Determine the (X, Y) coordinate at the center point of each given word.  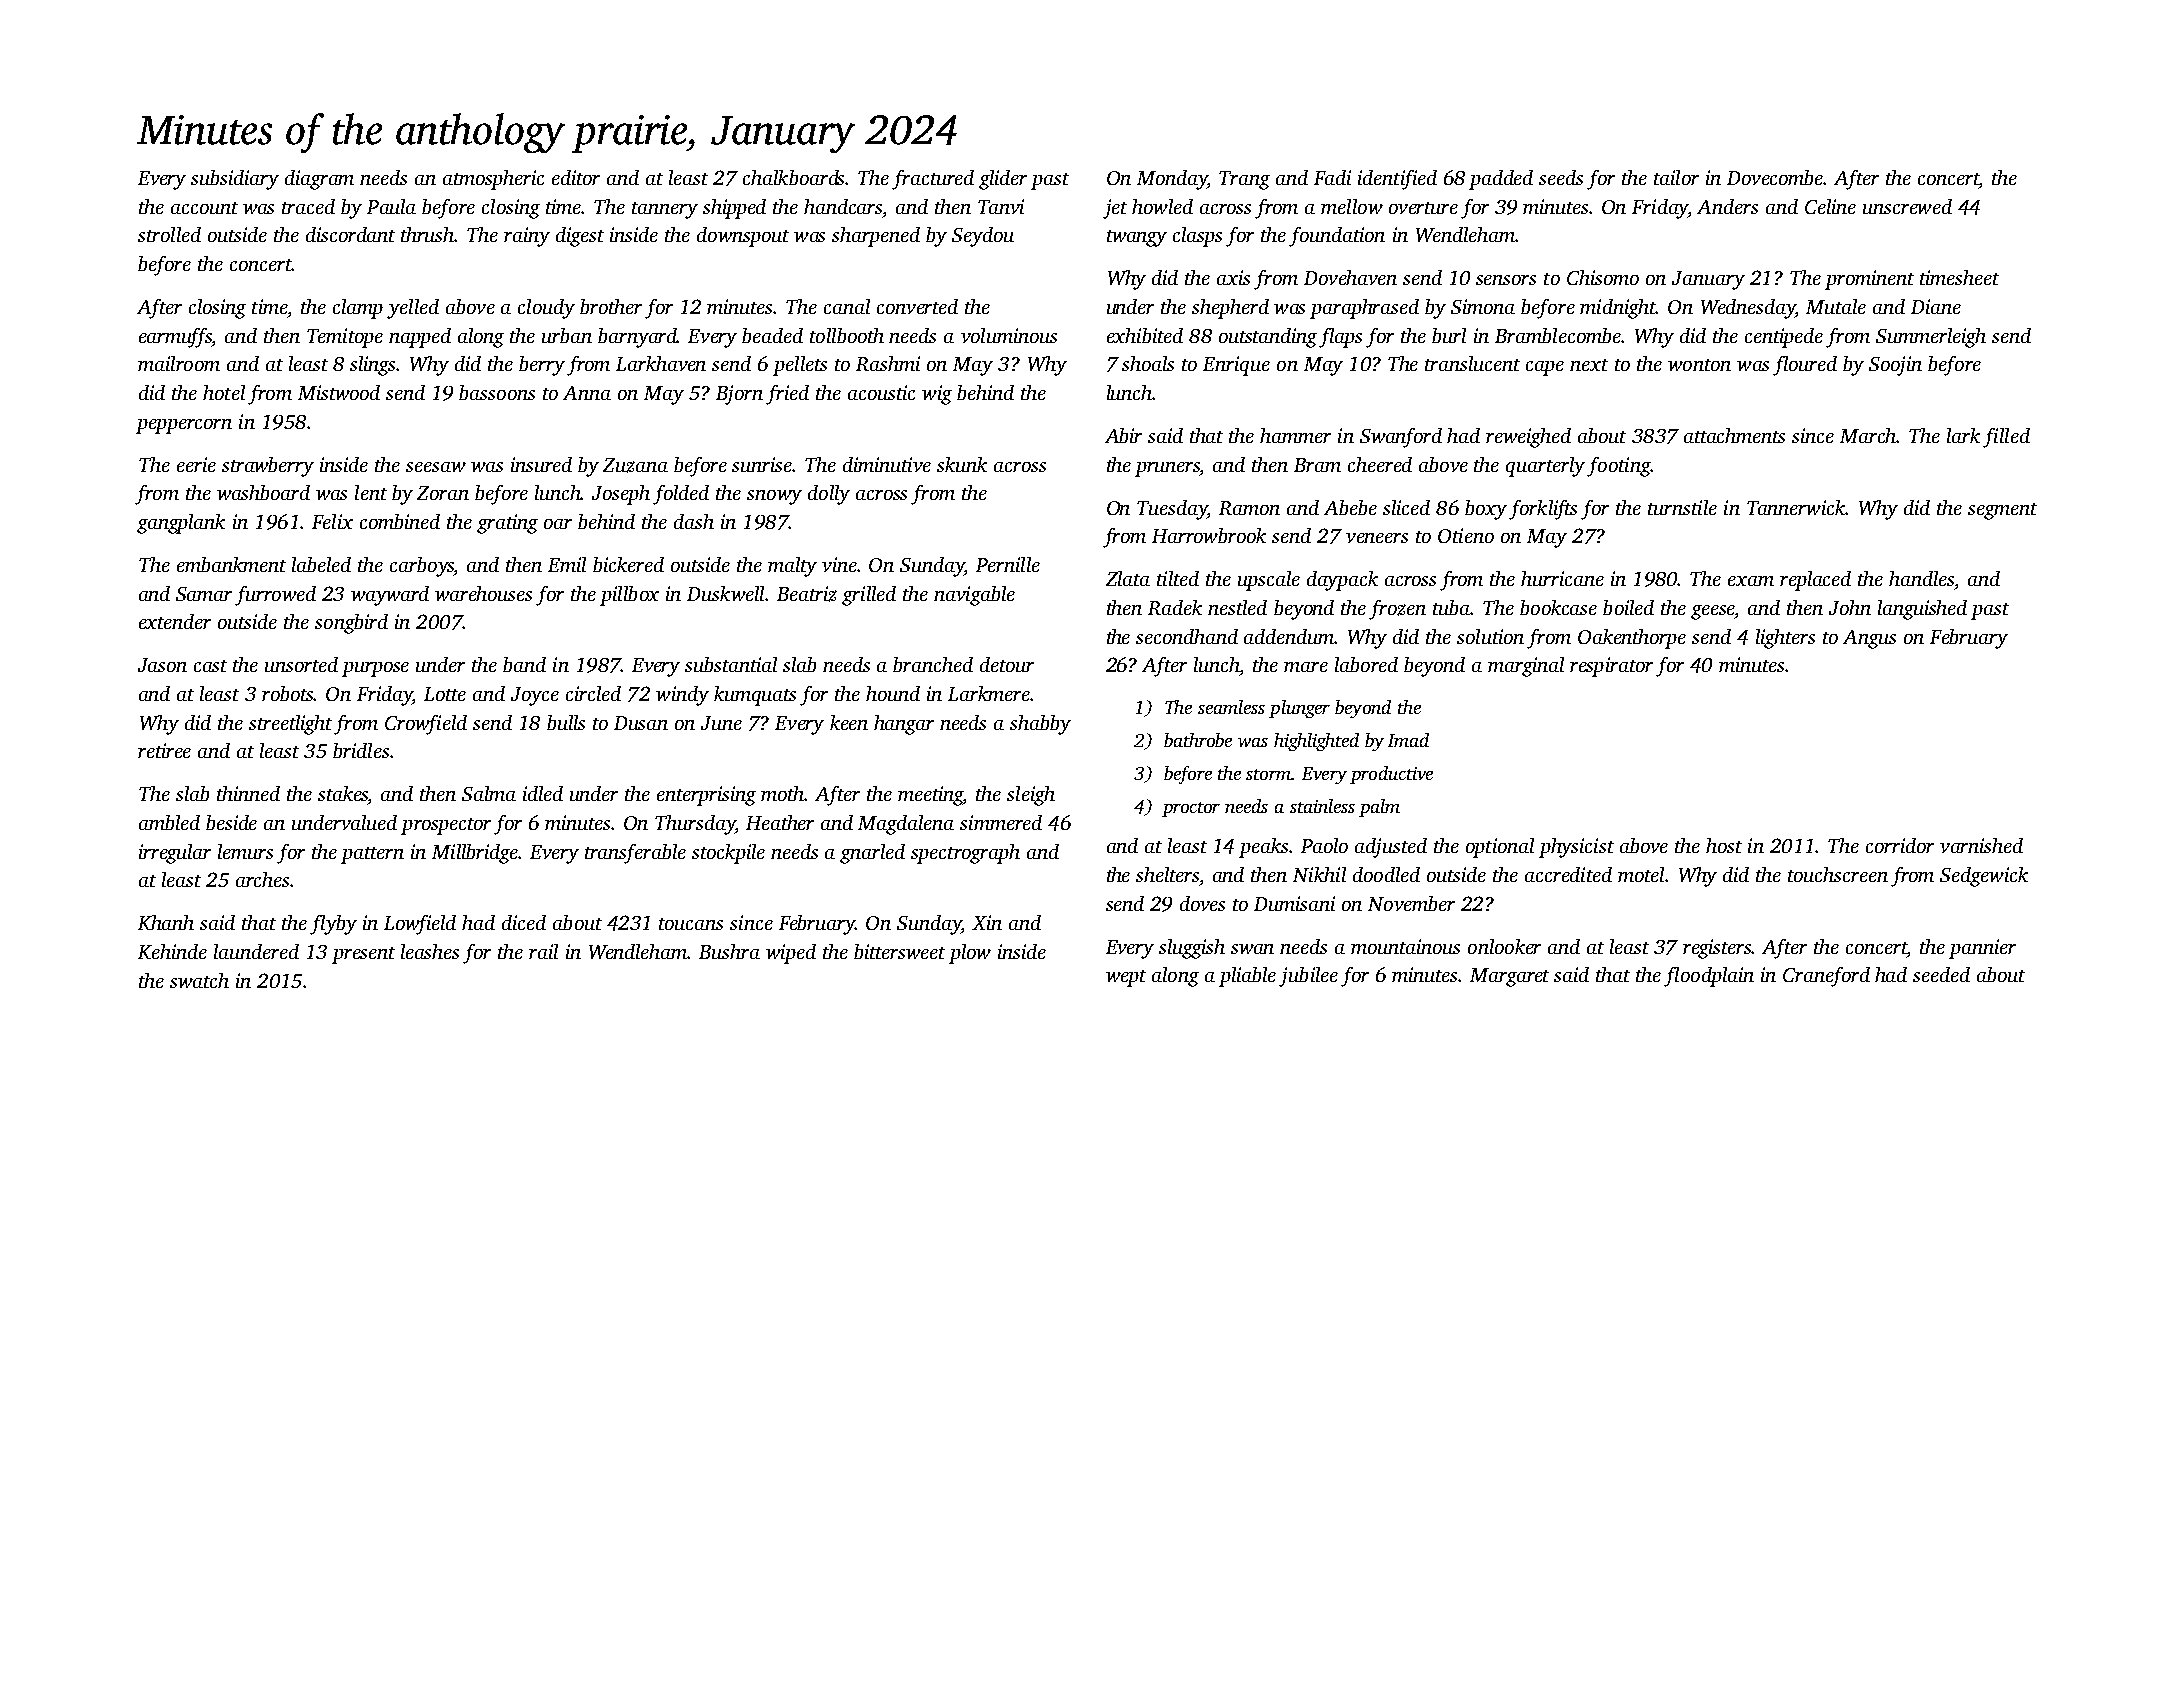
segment (2002, 511)
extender (175, 621)
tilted (1178, 578)
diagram (319, 180)
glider (1003, 180)
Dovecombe (1775, 177)
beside (231, 822)
